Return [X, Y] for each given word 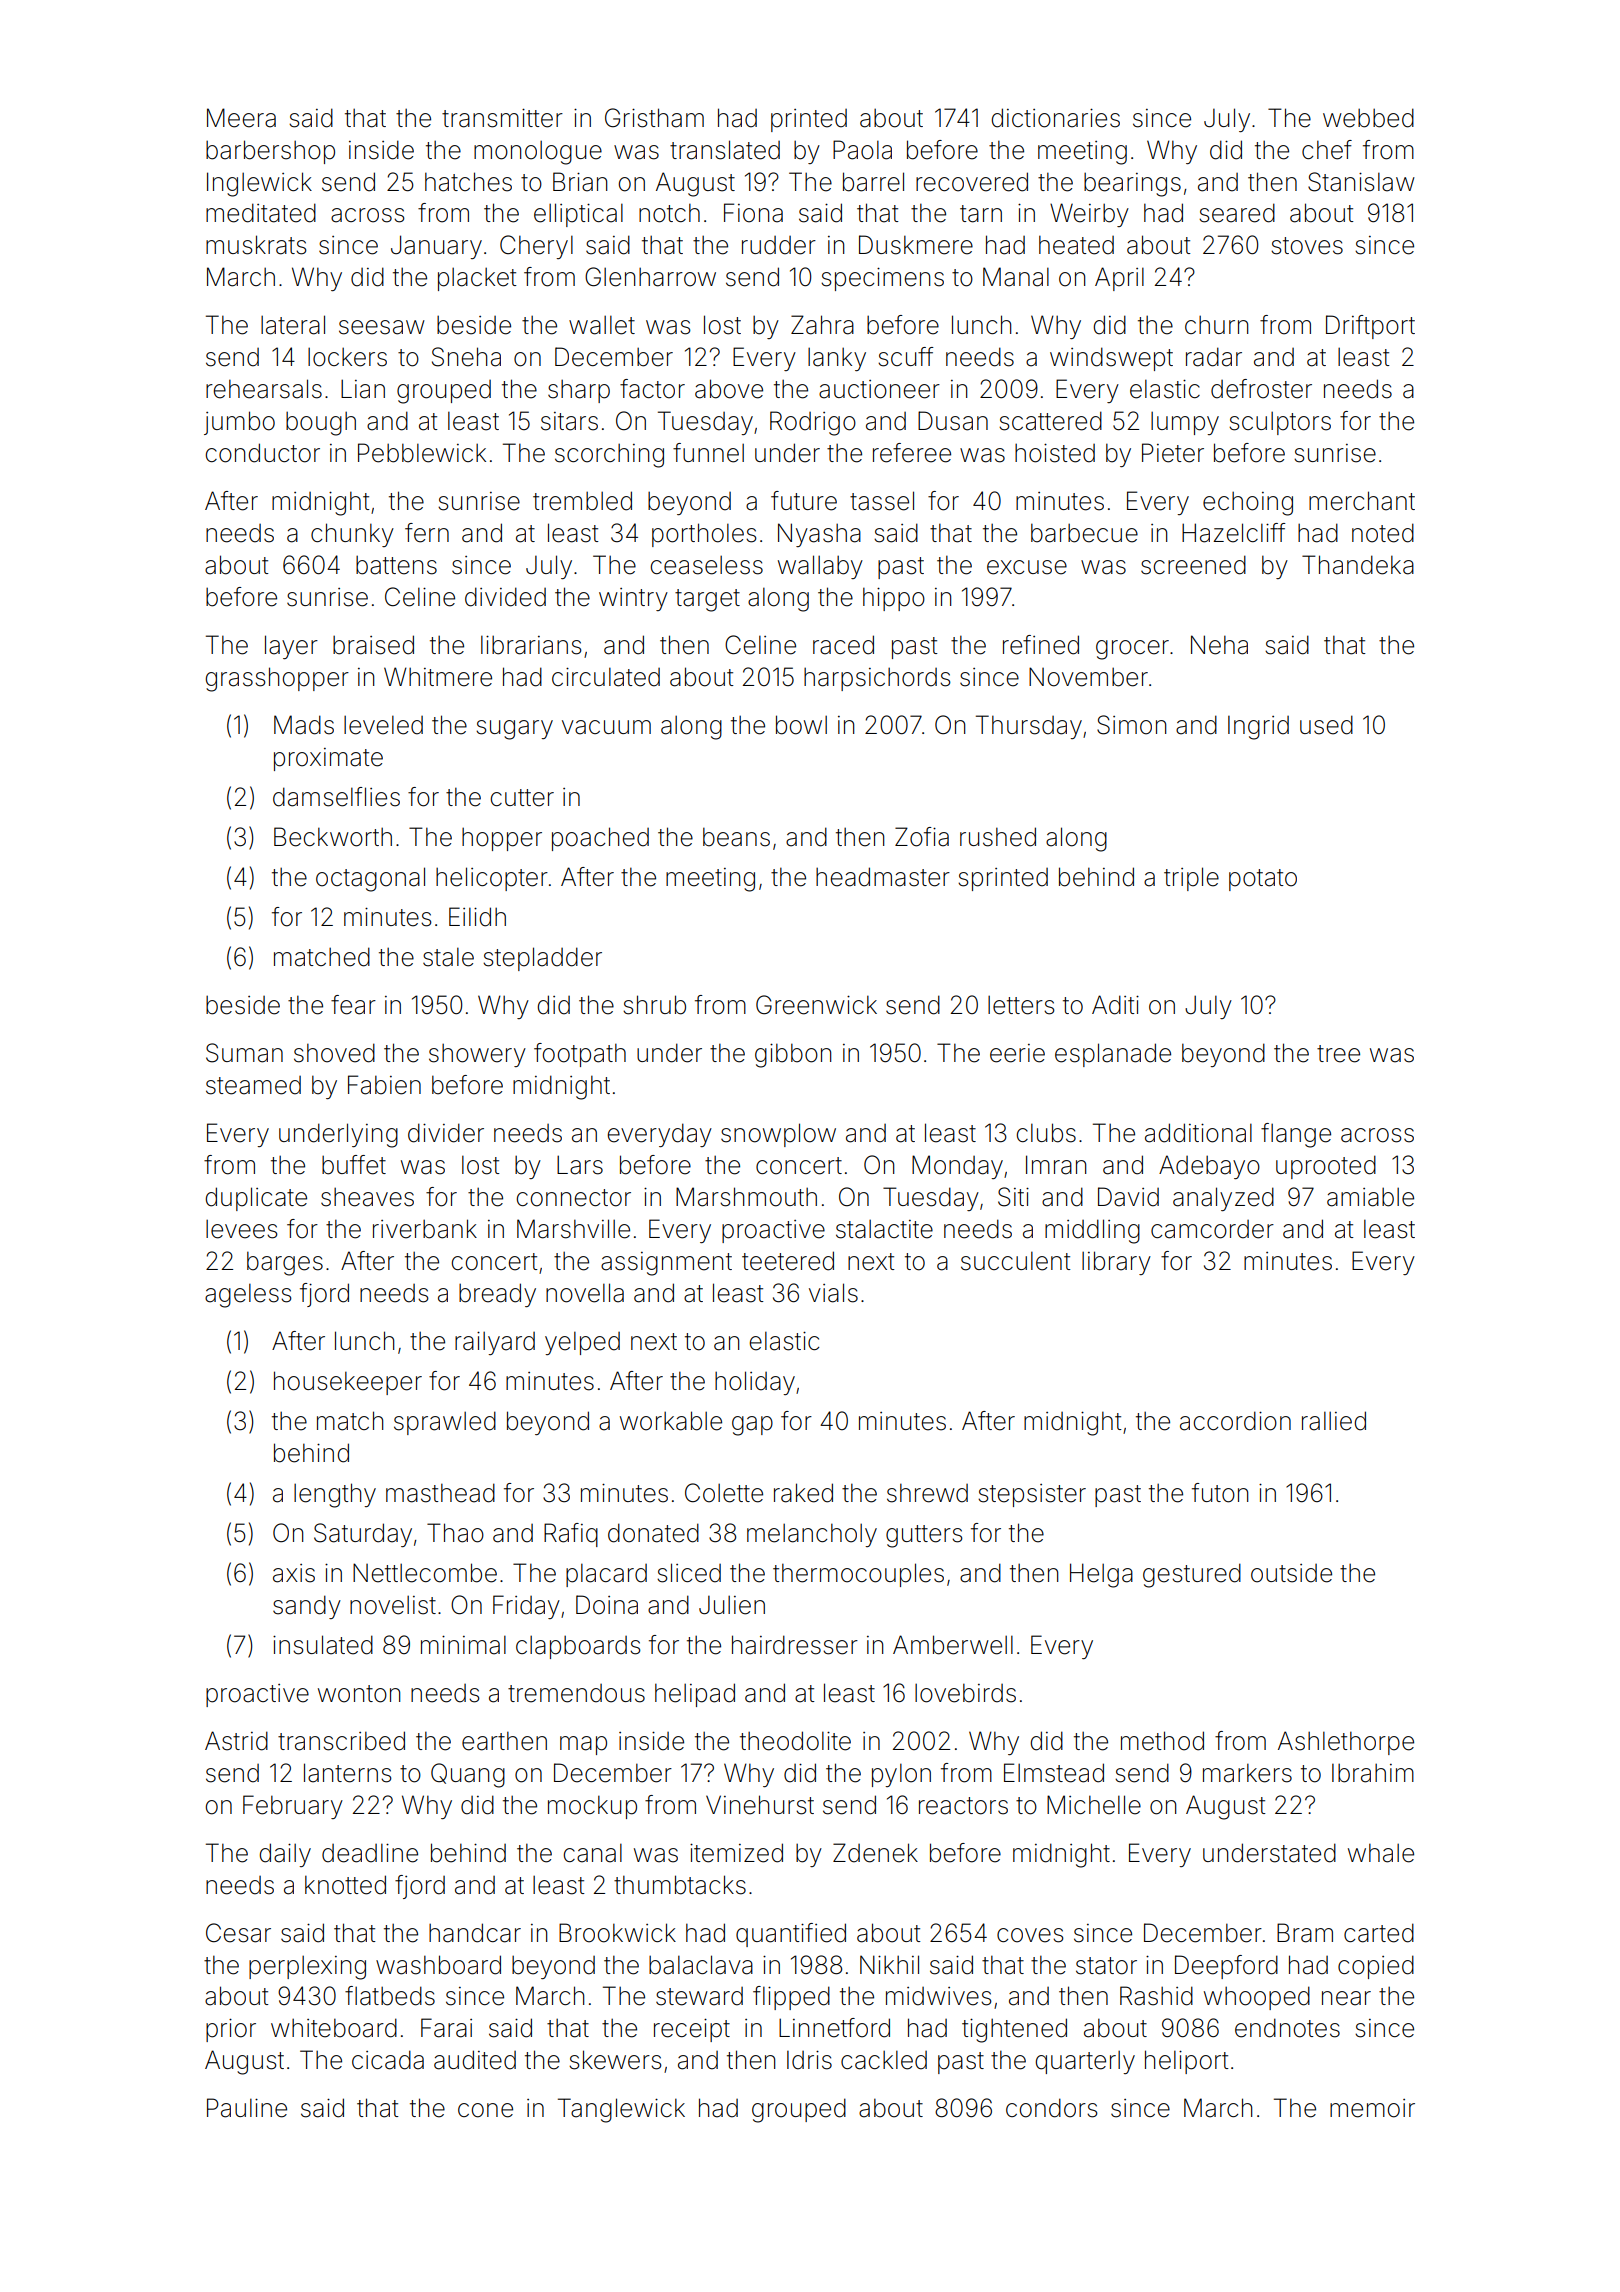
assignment [666, 1264]
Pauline [247, 2108]
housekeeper [348, 1383]
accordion [1235, 1421]
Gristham [654, 118]
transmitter [502, 118]
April [1119, 279]
